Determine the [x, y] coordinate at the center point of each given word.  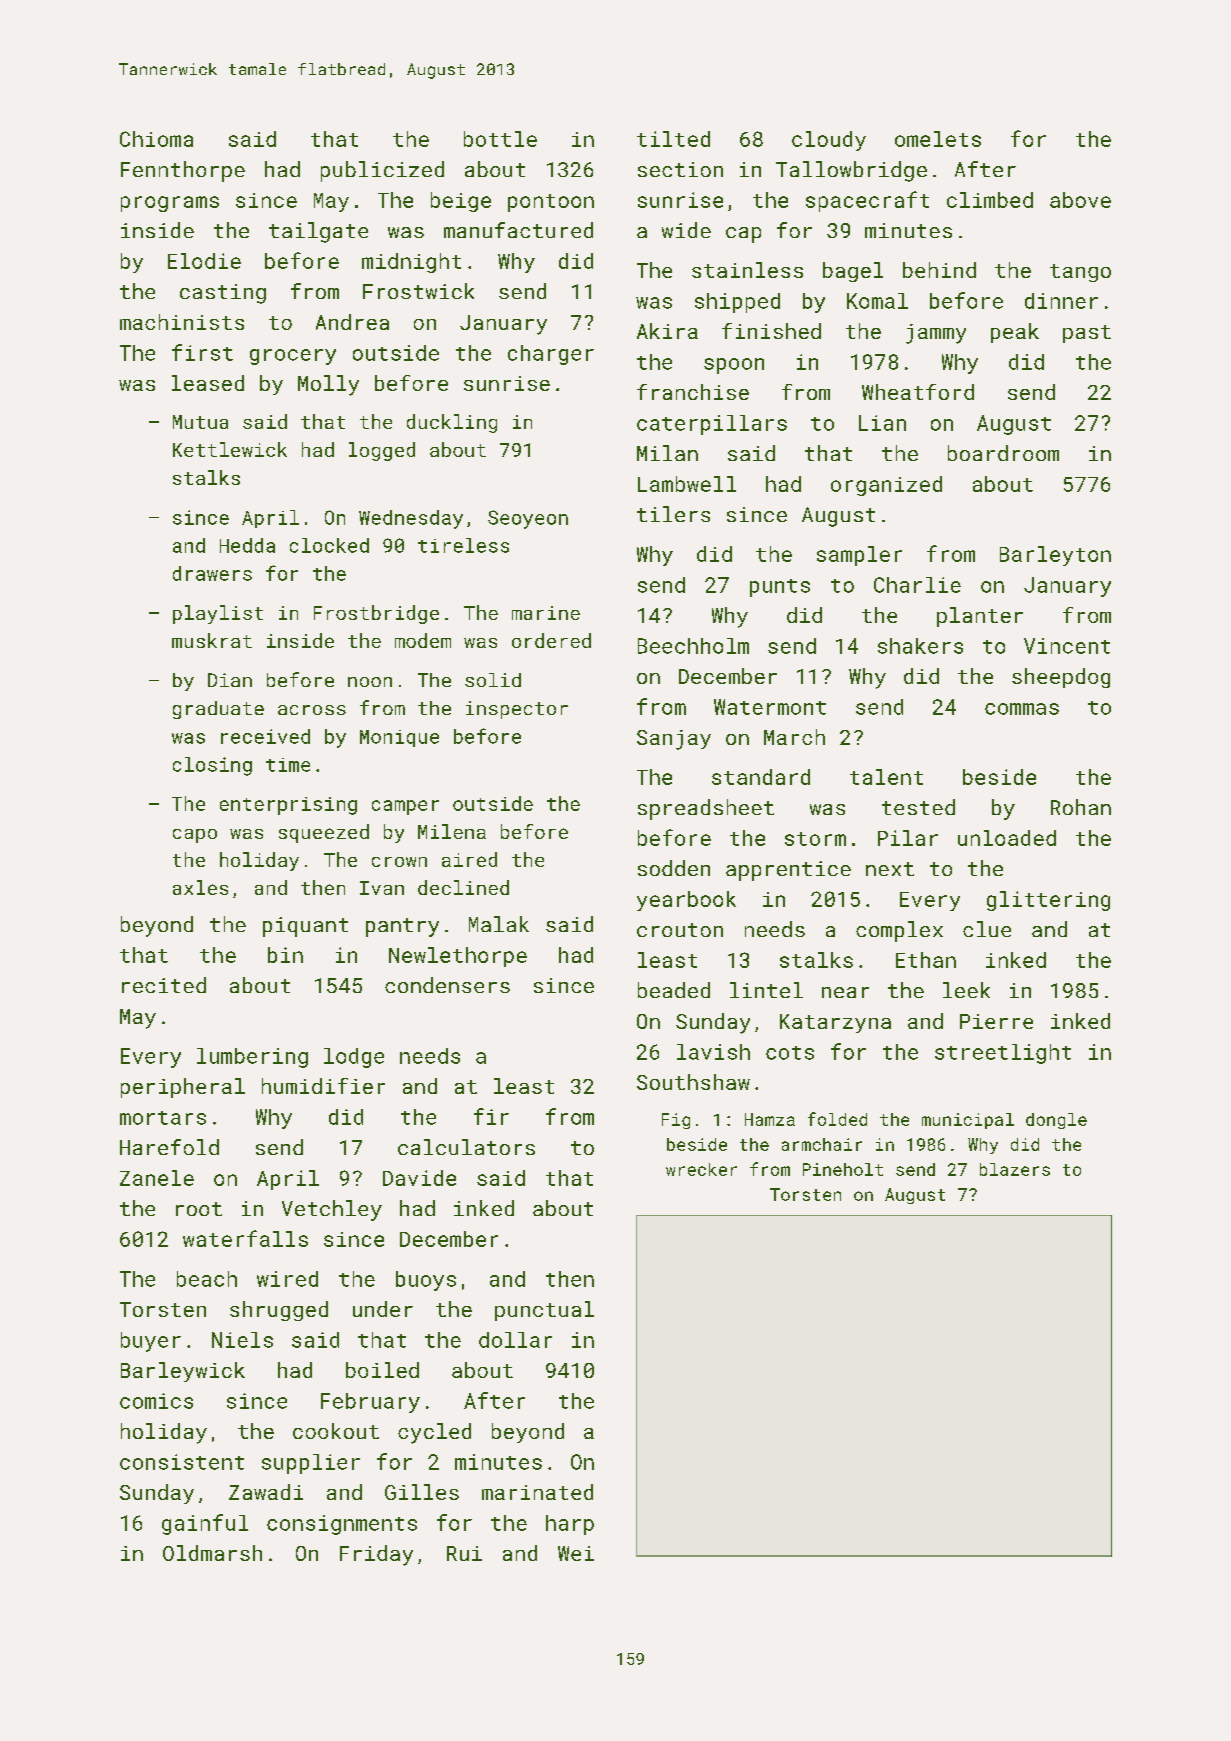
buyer [151, 1342]
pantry [402, 927]
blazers [1015, 1169]
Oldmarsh [212, 1553]
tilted [673, 139]
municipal [968, 1121]
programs [170, 204]
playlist [218, 614]
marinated [537, 1492]
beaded [674, 990]
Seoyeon [528, 519]
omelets [938, 139]
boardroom [1003, 453]
